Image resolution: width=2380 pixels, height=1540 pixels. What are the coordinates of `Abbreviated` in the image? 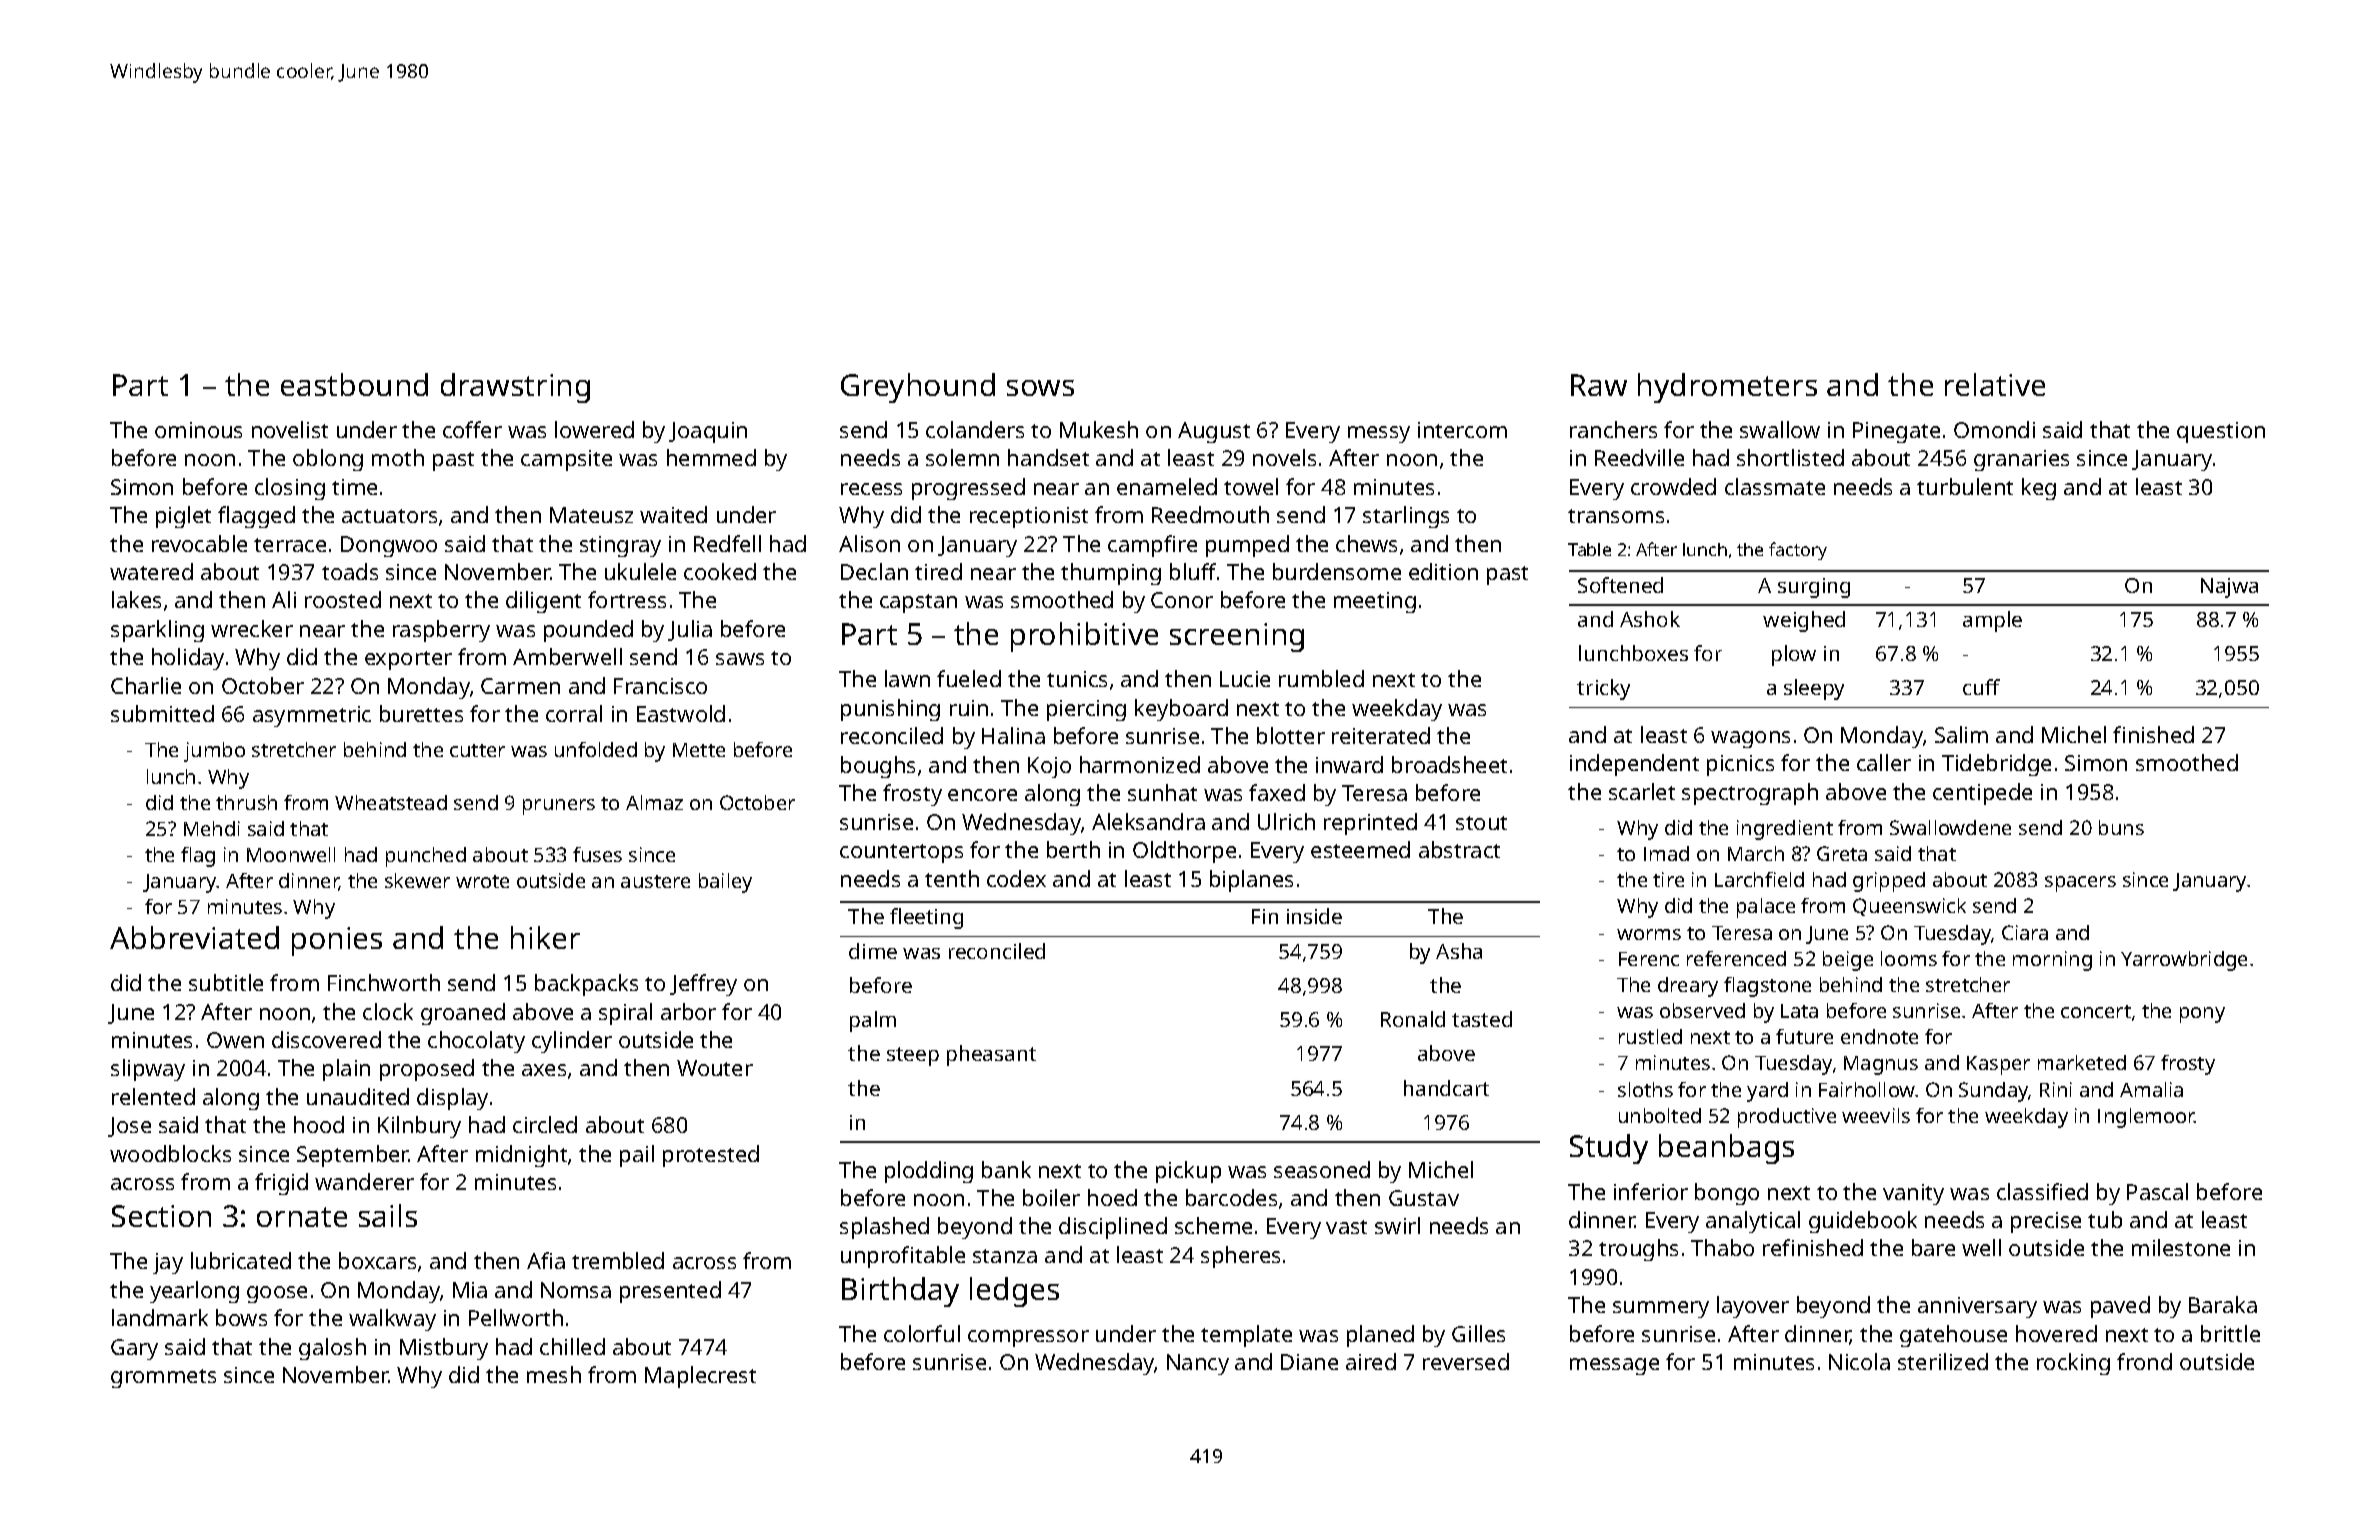 It's located at (194, 937).
